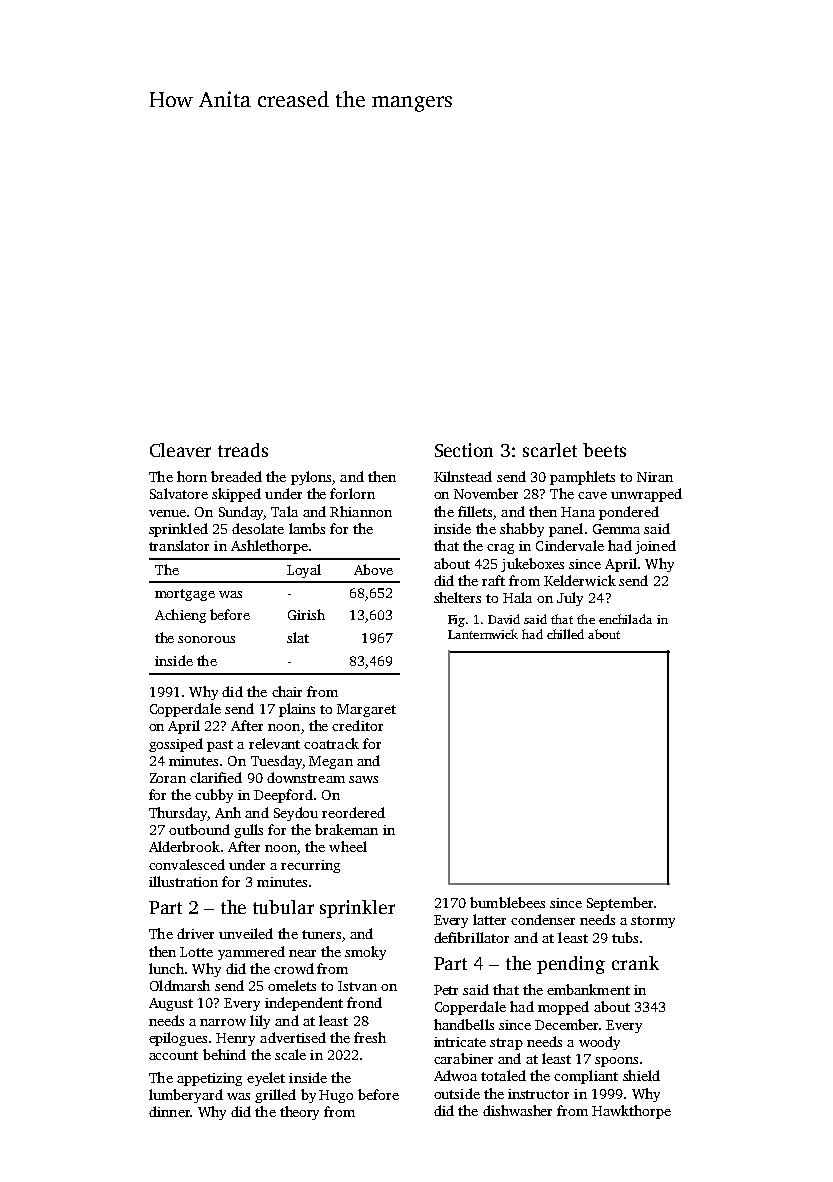 The height and width of the image is (1182, 833). What do you see at coordinates (363, 779) in the image?
I see `saws` at bounding box center [363, 779].
